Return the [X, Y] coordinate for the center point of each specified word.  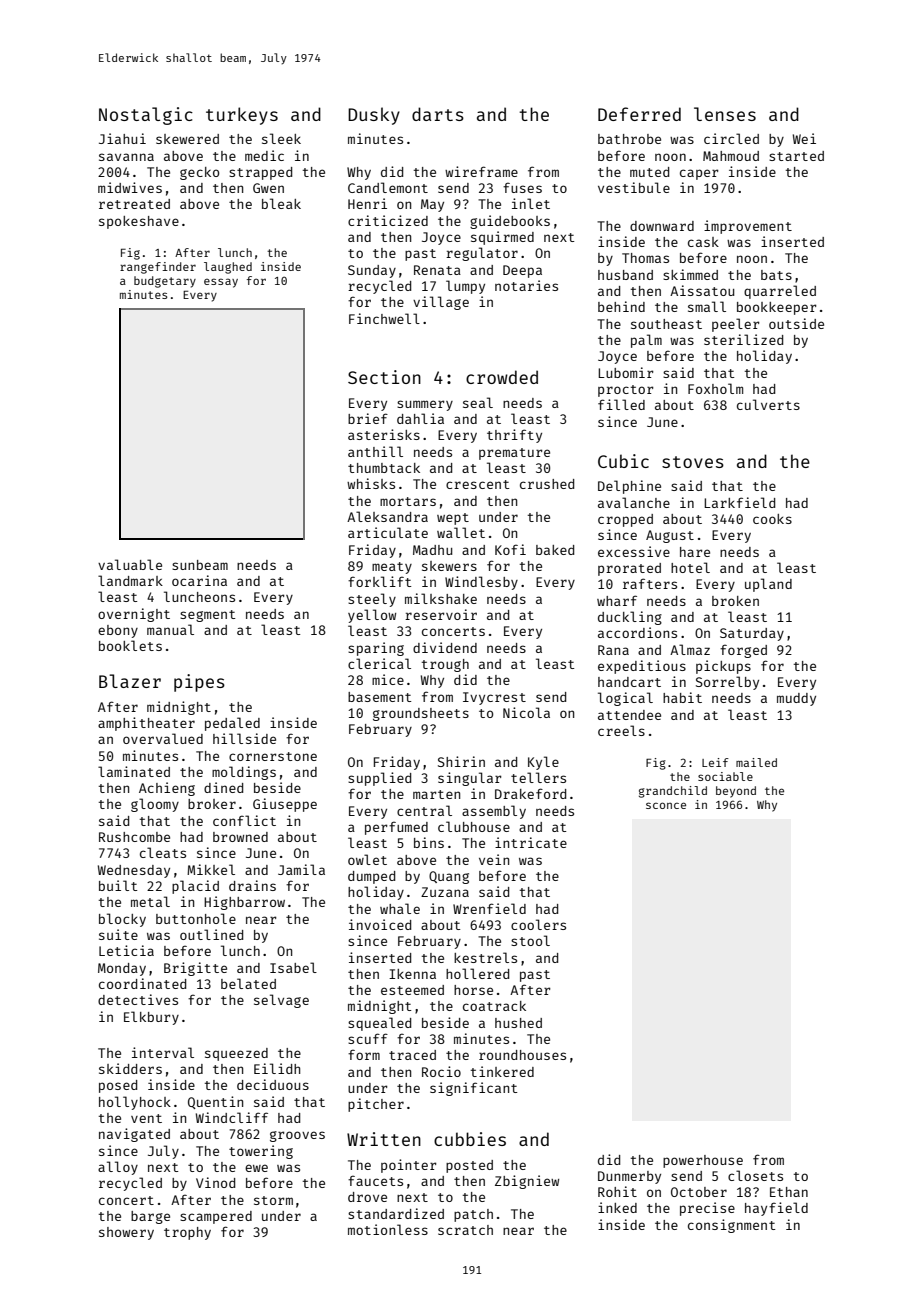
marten [436, 794]
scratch [465, 1230]
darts [438, 114]
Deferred [639, 114]
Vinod [215, 1182]
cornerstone [273, 756]
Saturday [752, 634]
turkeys [242, 116]
